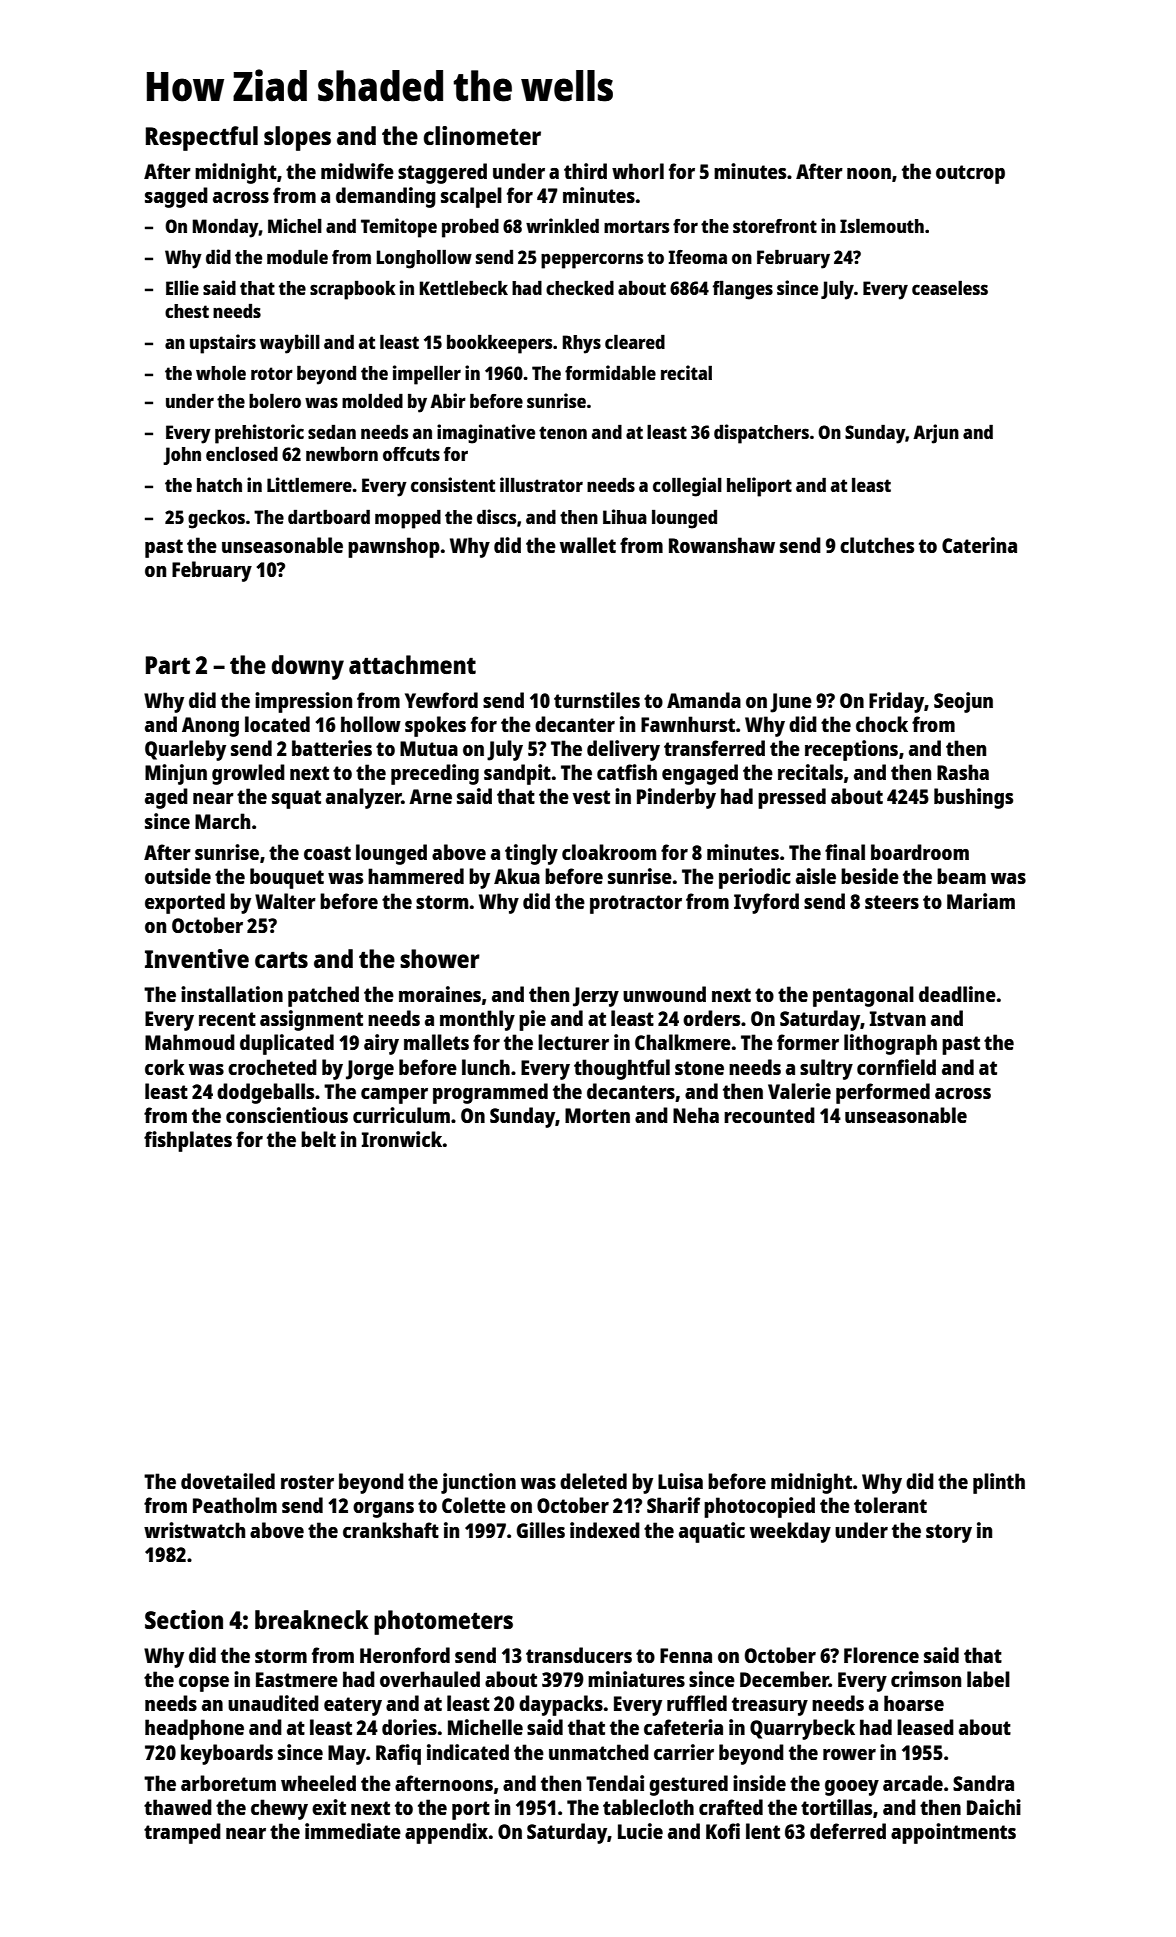 The image size is (1176, 1937). I want to click on immediate, so click(353, 1831).
